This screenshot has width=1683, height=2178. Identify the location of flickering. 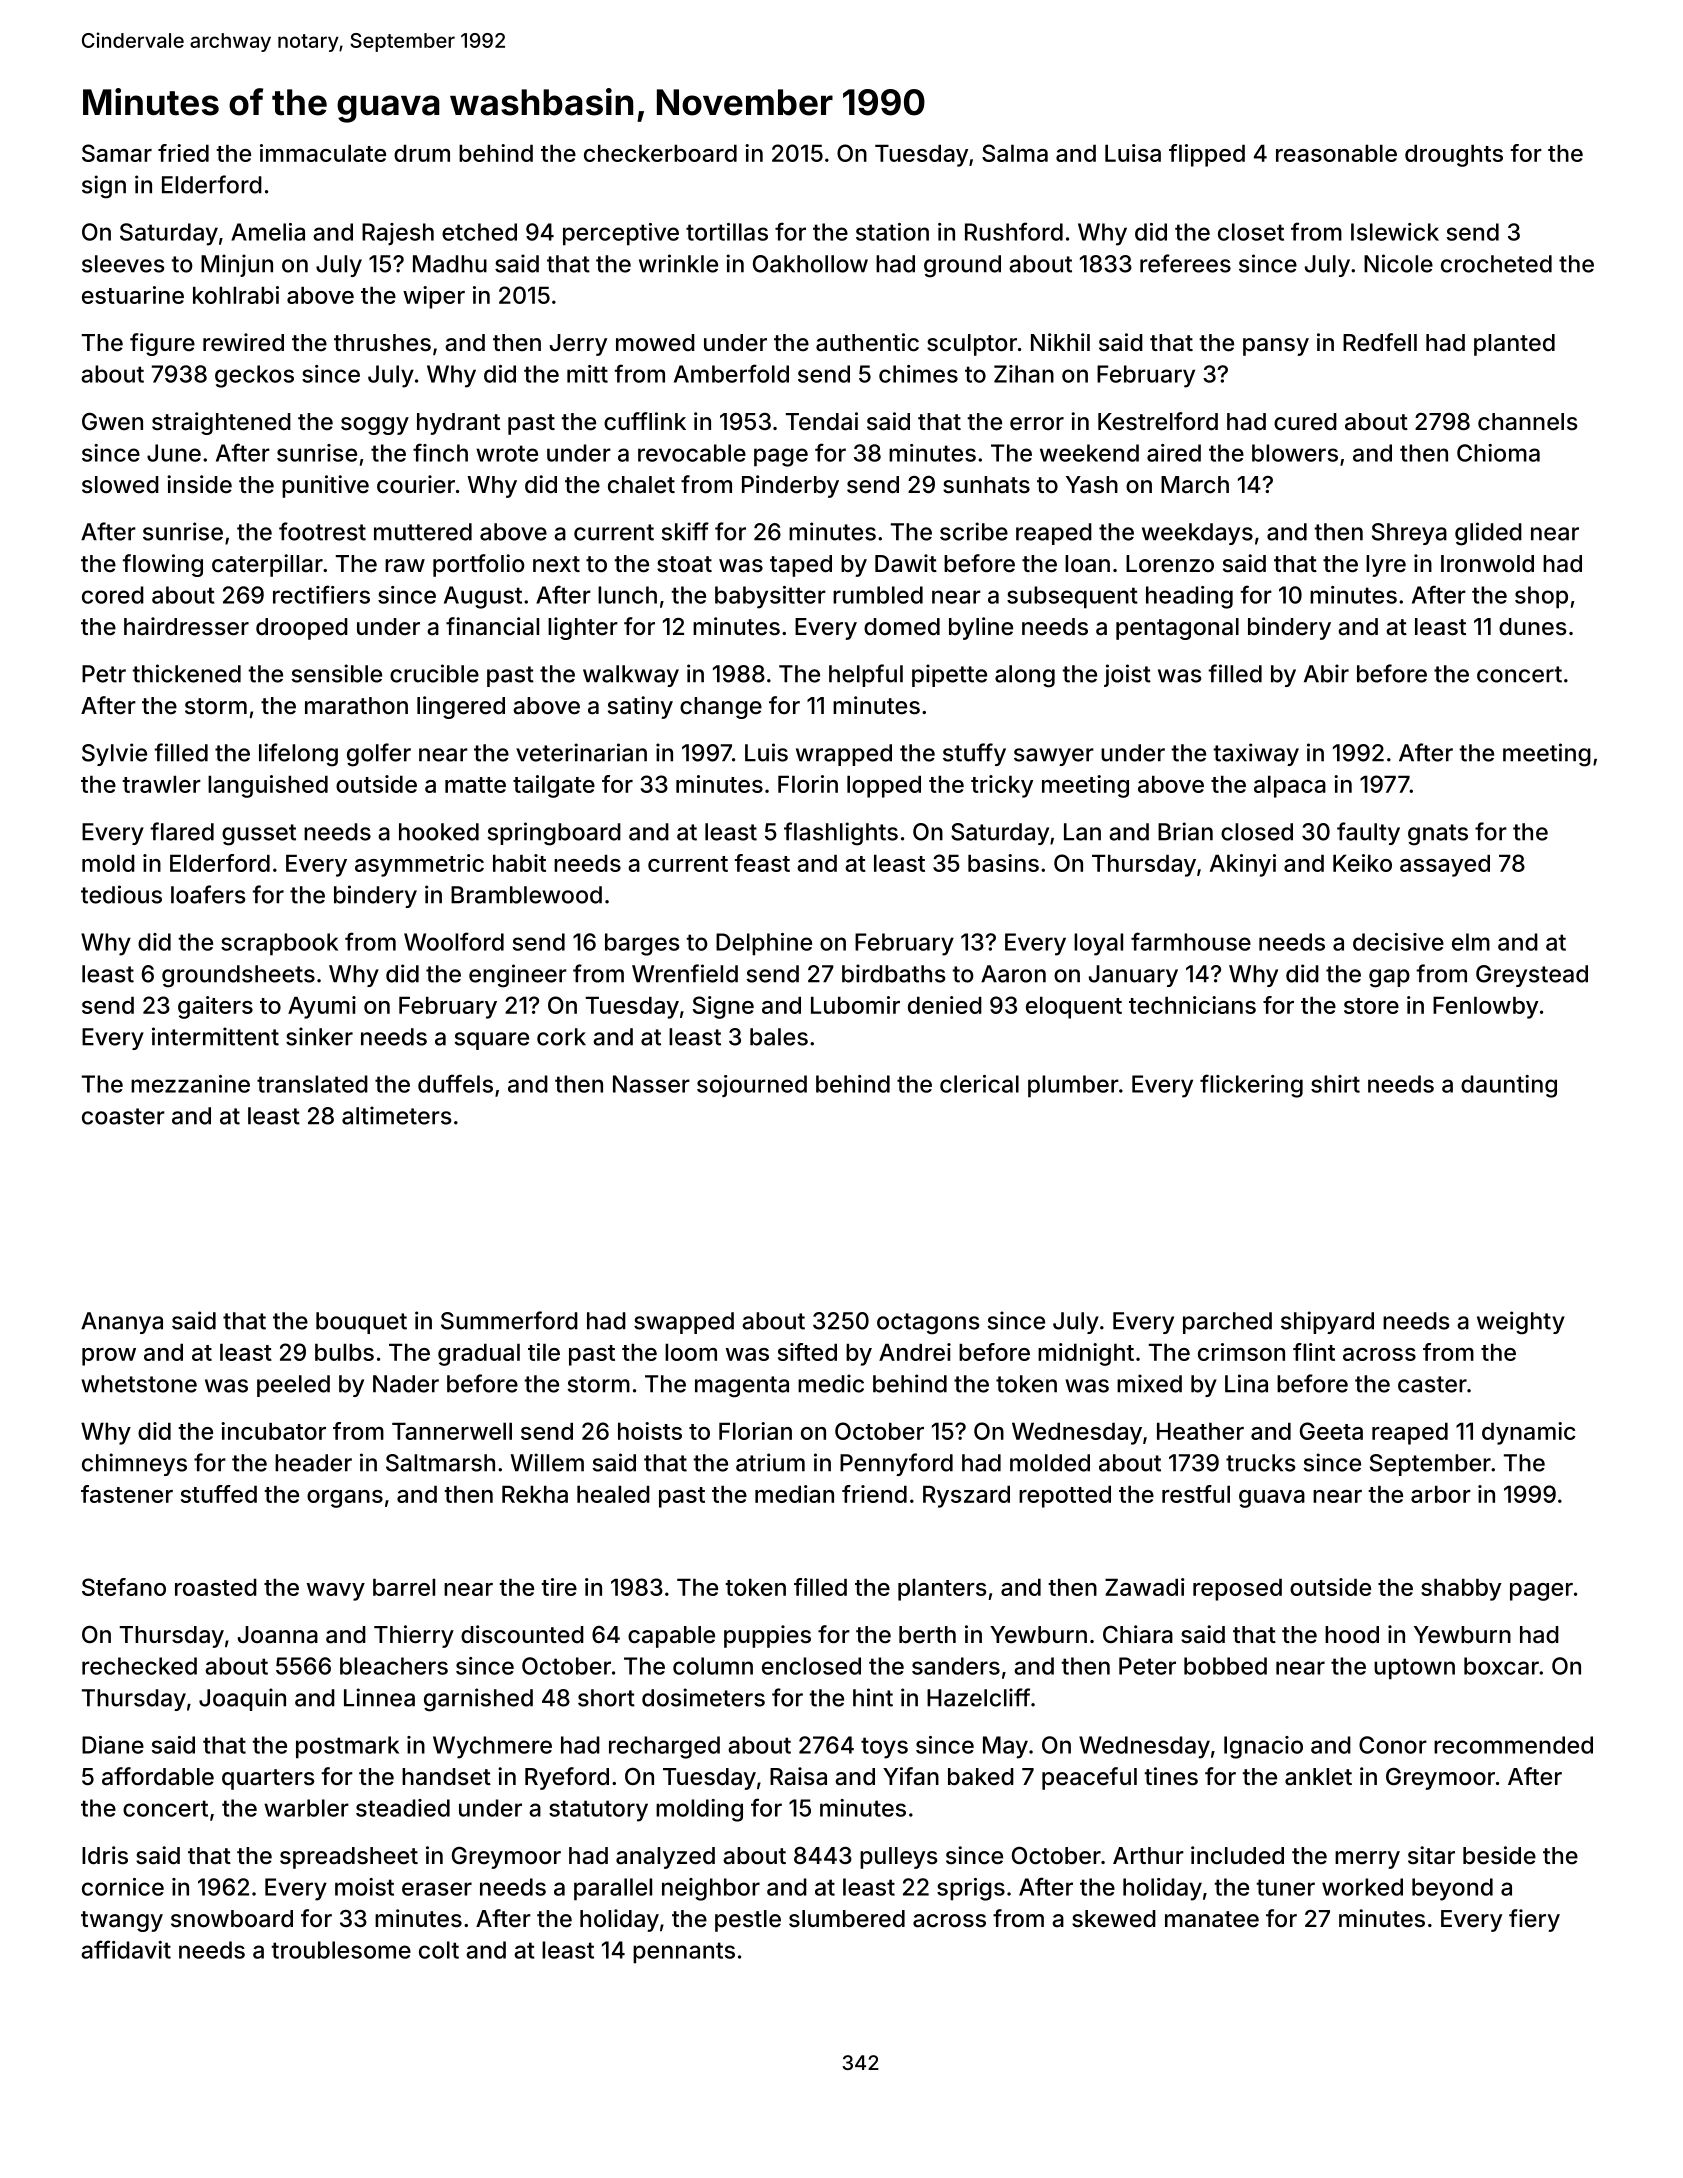
(1251, 1086).
